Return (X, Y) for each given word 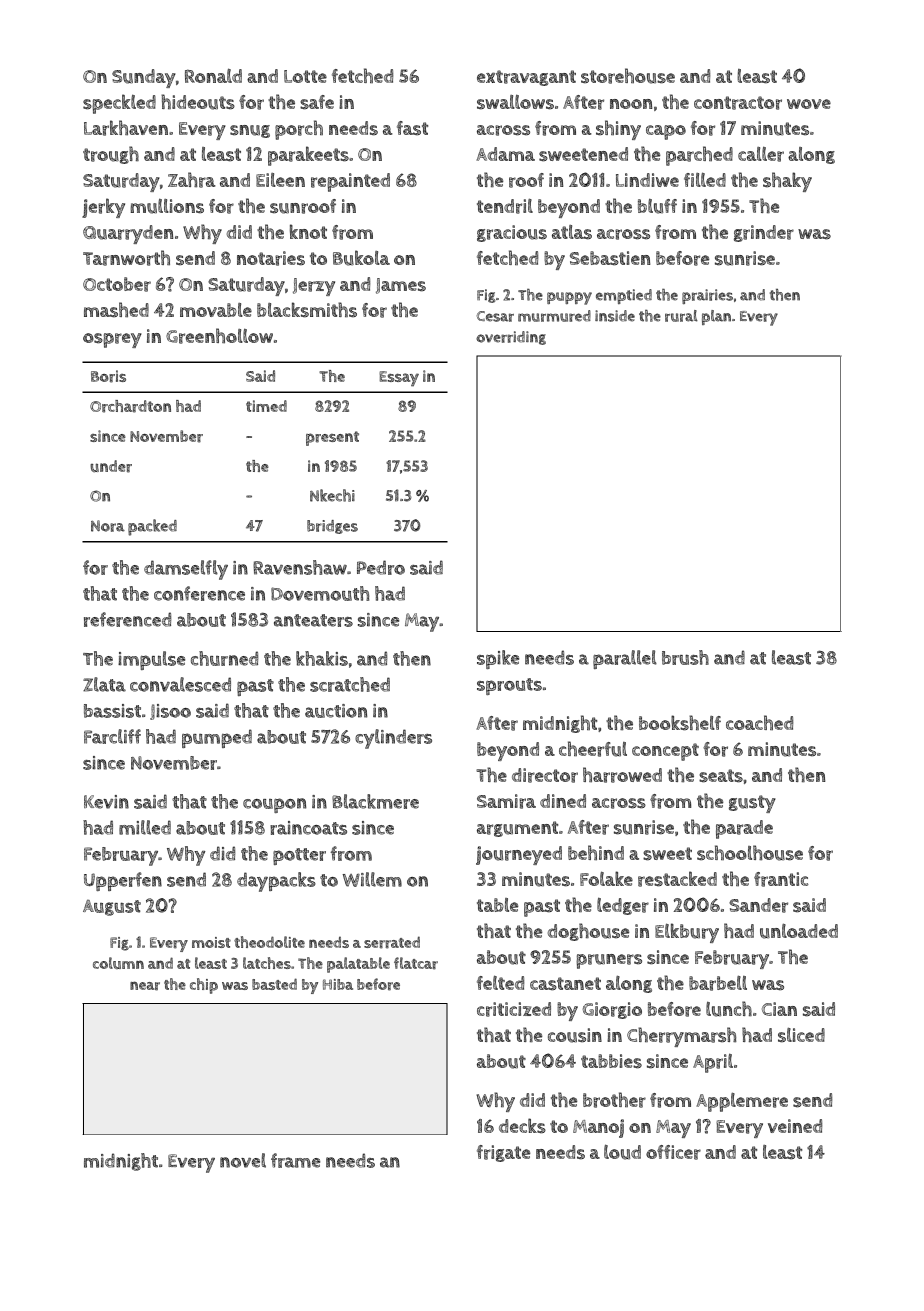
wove (809, 104)
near (145, 986)
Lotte (305, 76)
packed (152, 527)
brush (685, 657)
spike (498, 659)
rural (681, 316)
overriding (511, 338)
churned (224, 658)
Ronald (213, 75)
